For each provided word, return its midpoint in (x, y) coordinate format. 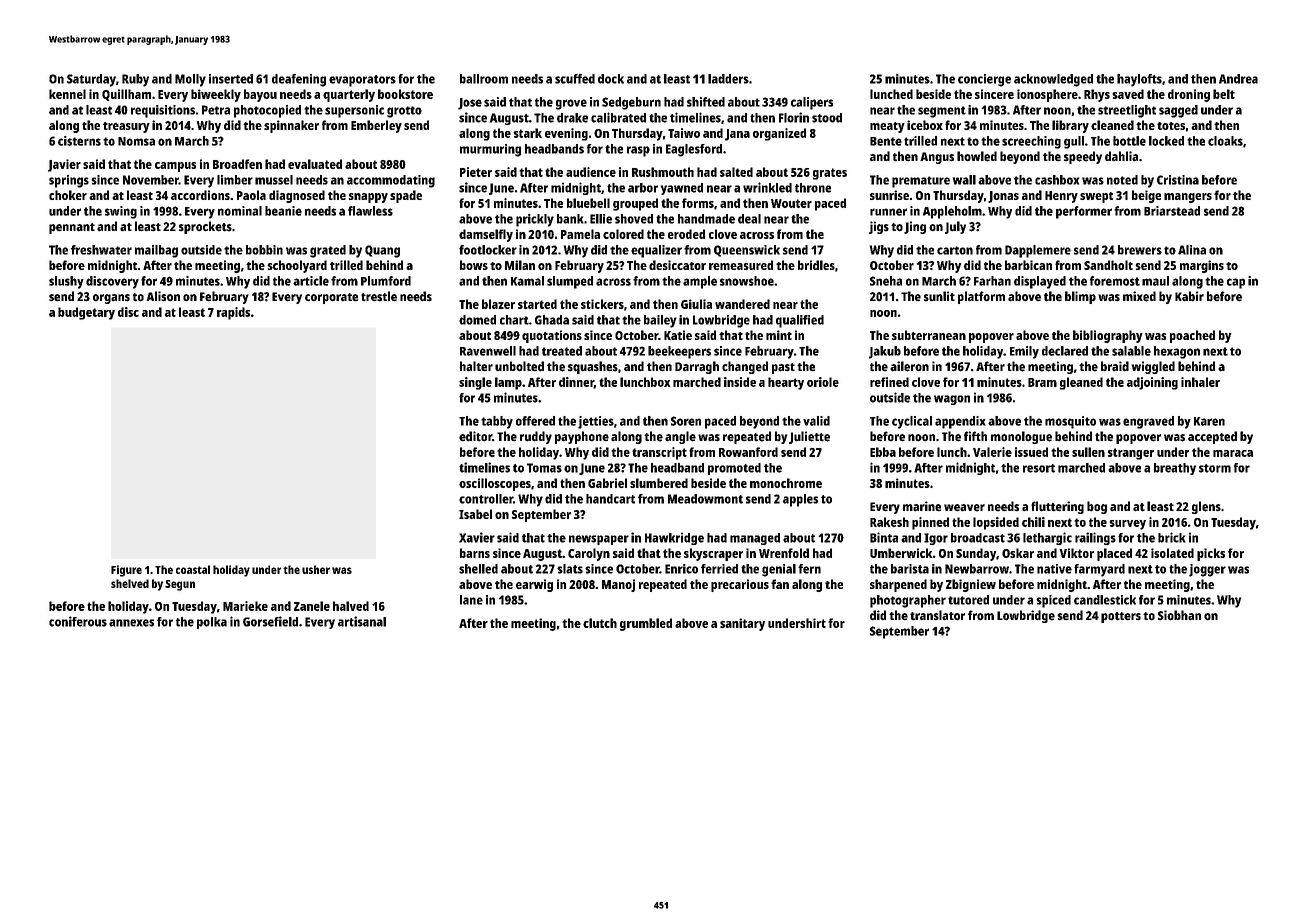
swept (1096, 197)
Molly (190, 80)
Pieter (476, 172)
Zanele (312, 606)
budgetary (86, 313)
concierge (984, 80)
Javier (64, 165)
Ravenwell (488, 351)
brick (1172, 537)
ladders (728, 79)
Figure (126, 571)
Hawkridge (674, 538)
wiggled (1153, 367)
